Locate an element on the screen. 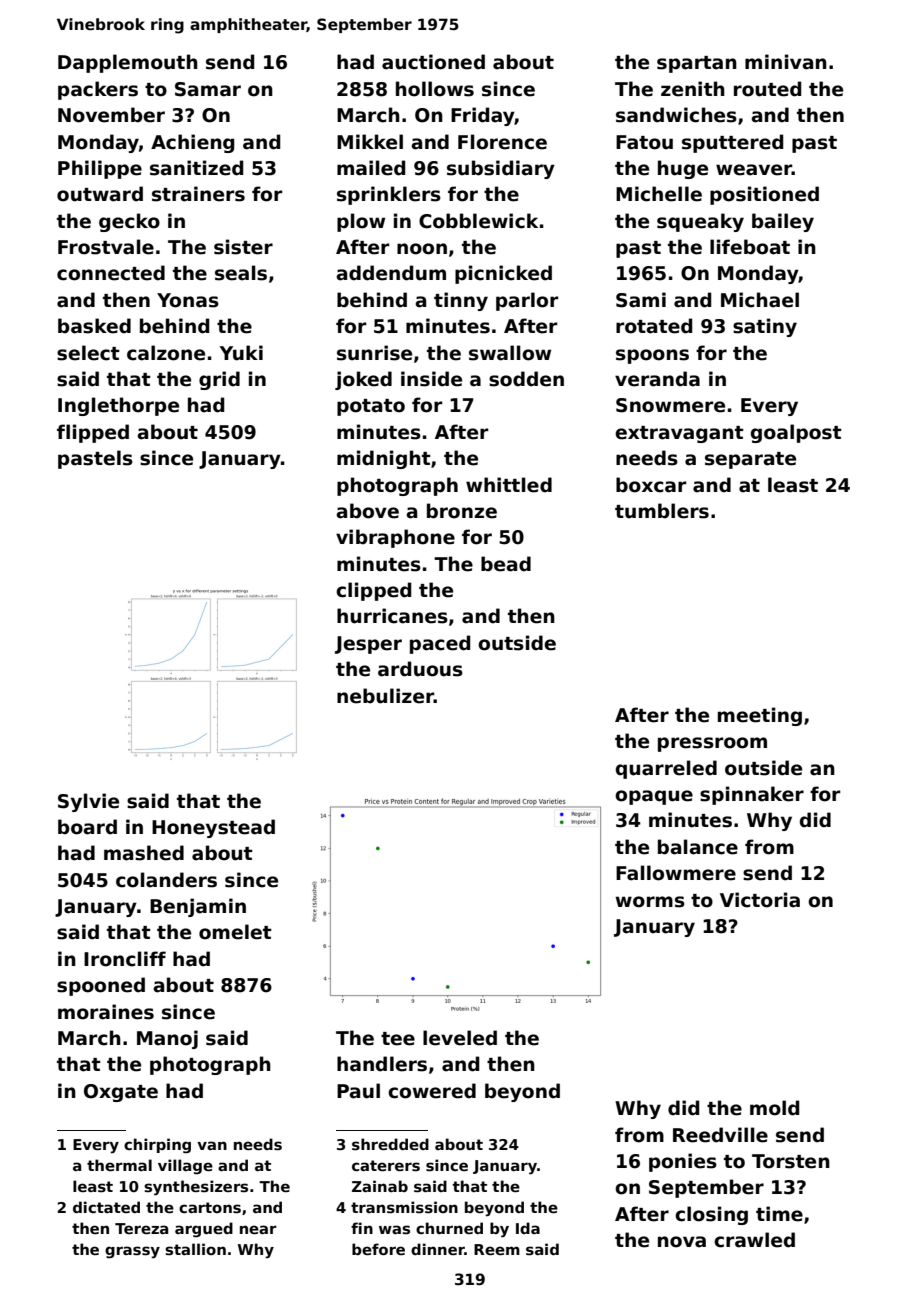 The width and height of the screenshot is (908, 1316). worms is located at coordinates (650, 902).
